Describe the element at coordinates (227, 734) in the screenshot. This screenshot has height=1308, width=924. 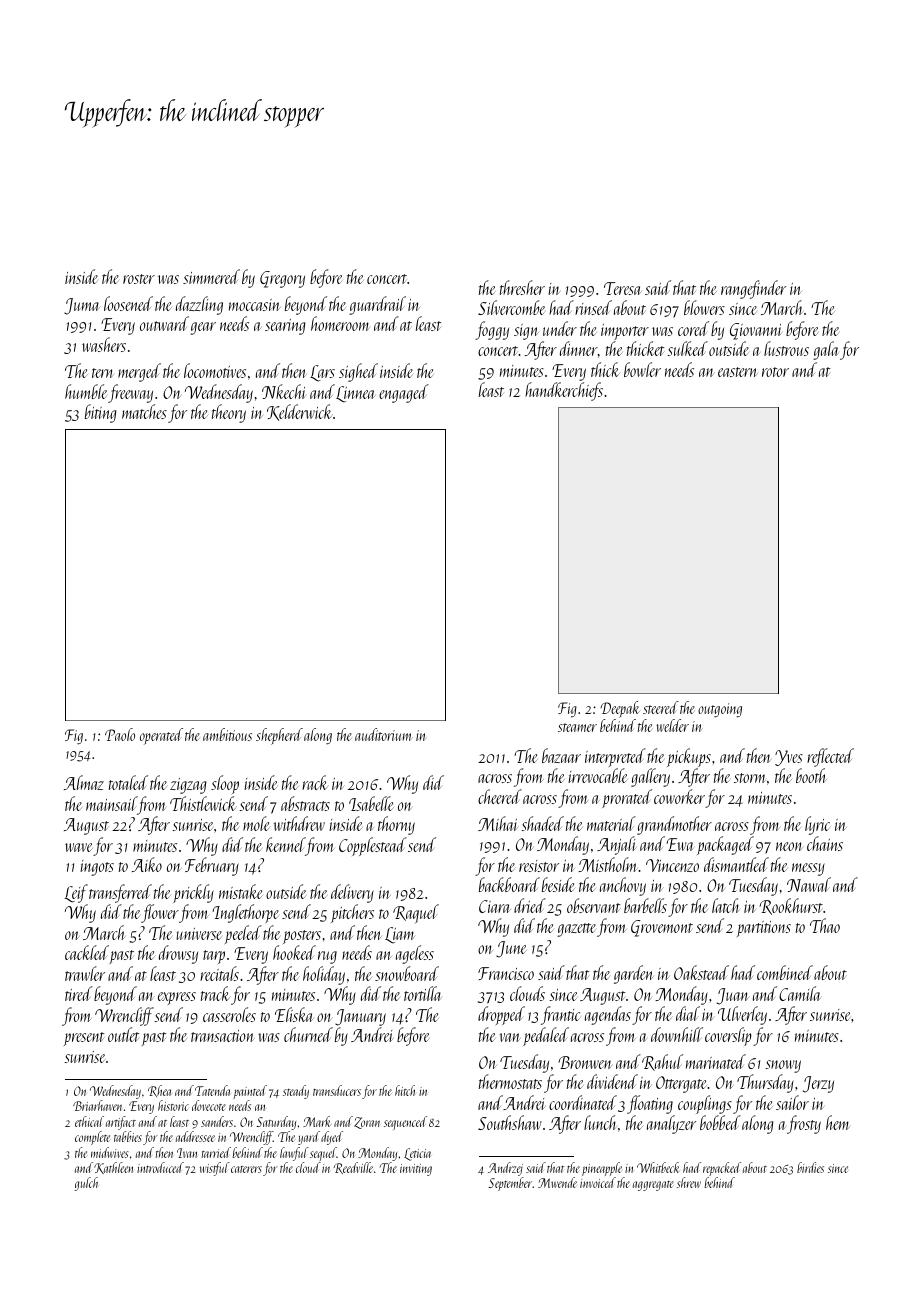
I see `ambitious` at that location.
